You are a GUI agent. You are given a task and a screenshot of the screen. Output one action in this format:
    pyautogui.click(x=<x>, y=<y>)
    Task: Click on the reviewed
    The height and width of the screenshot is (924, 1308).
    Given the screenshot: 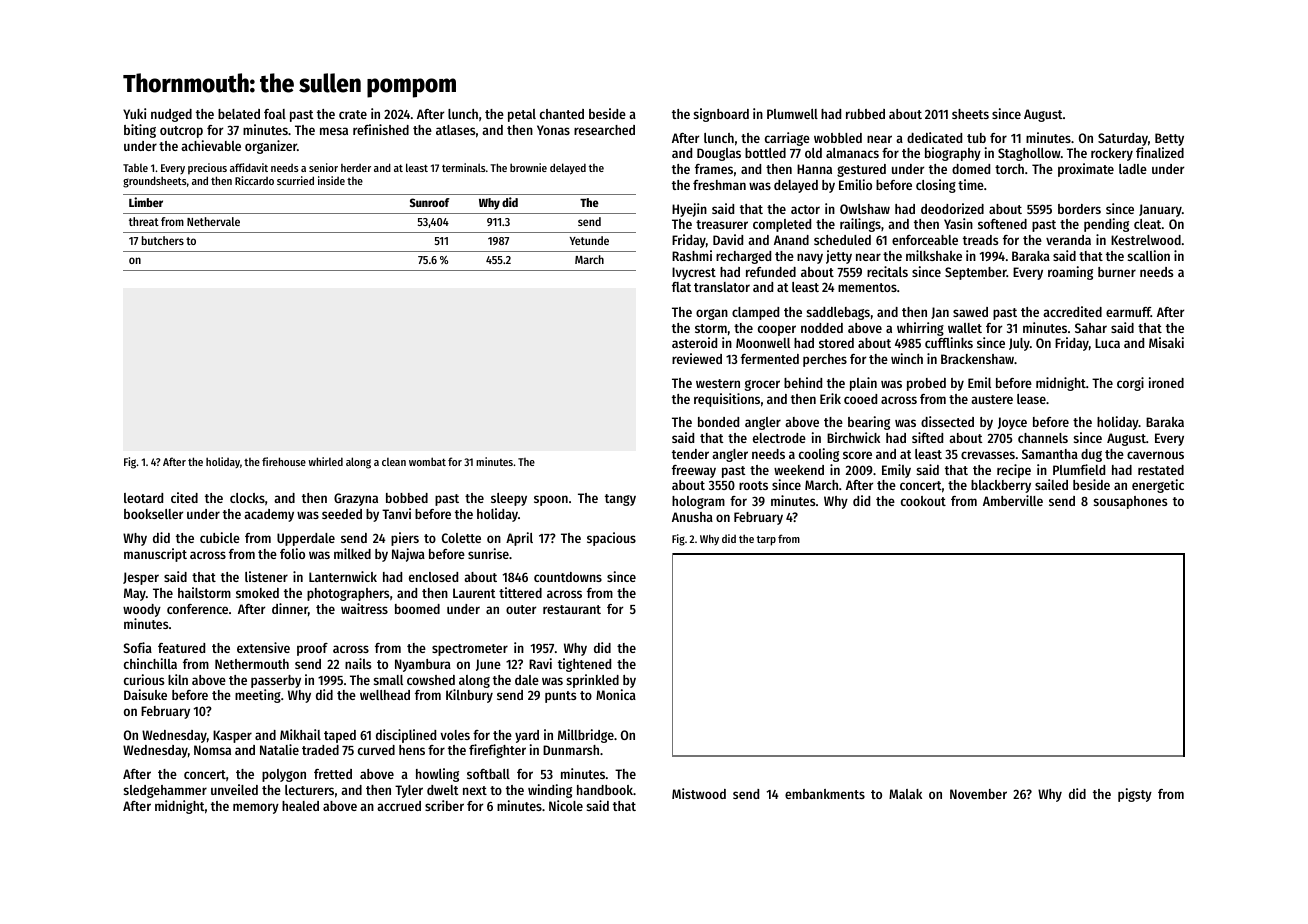 What is the action you would take?
    pyautogui.click(x=697, y=358)
